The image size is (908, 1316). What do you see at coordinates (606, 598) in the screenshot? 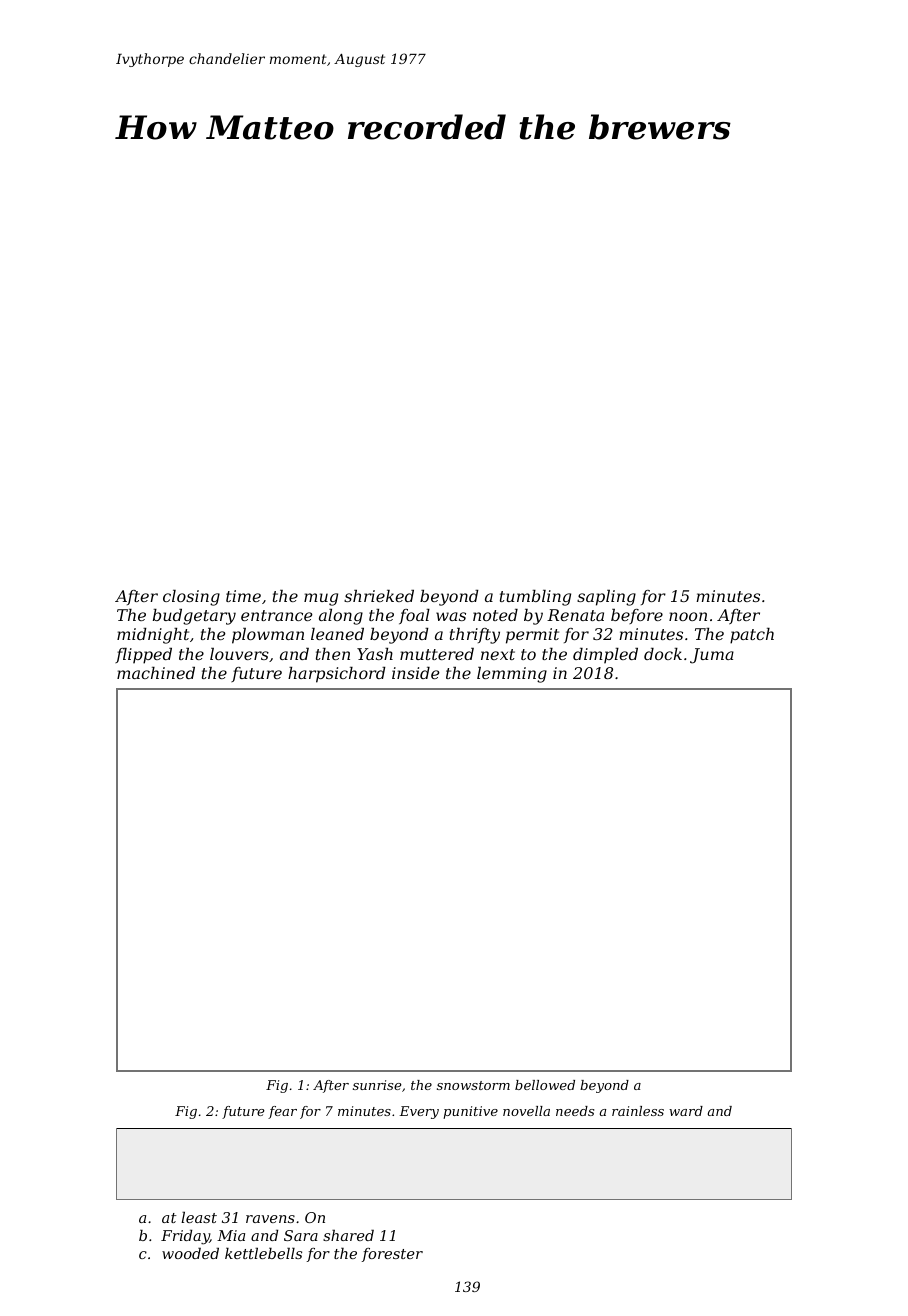
I see `sapling` at bounding box center [606, 598].
